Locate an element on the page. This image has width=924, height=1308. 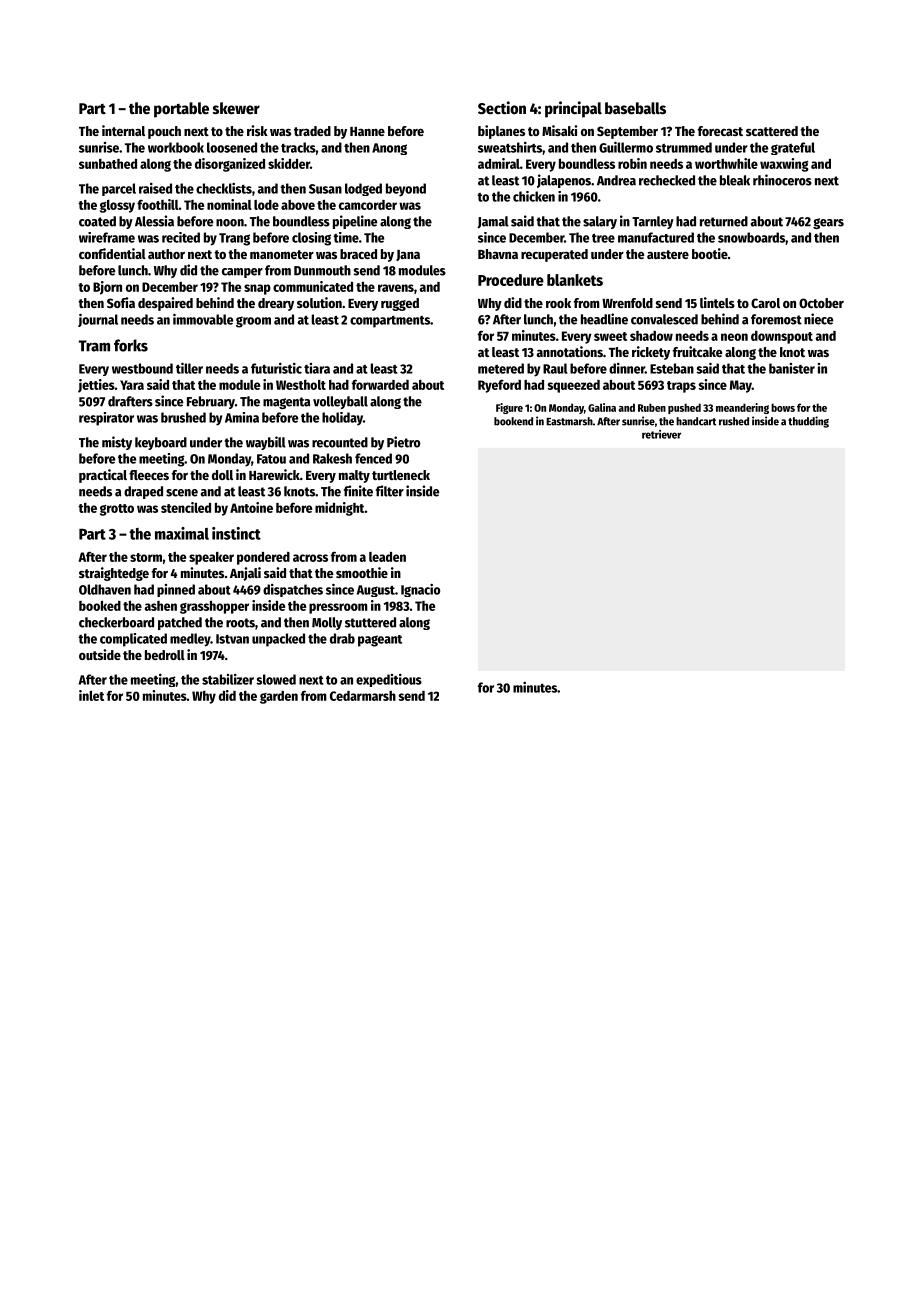
groom is located at coordinates (253, 322).
